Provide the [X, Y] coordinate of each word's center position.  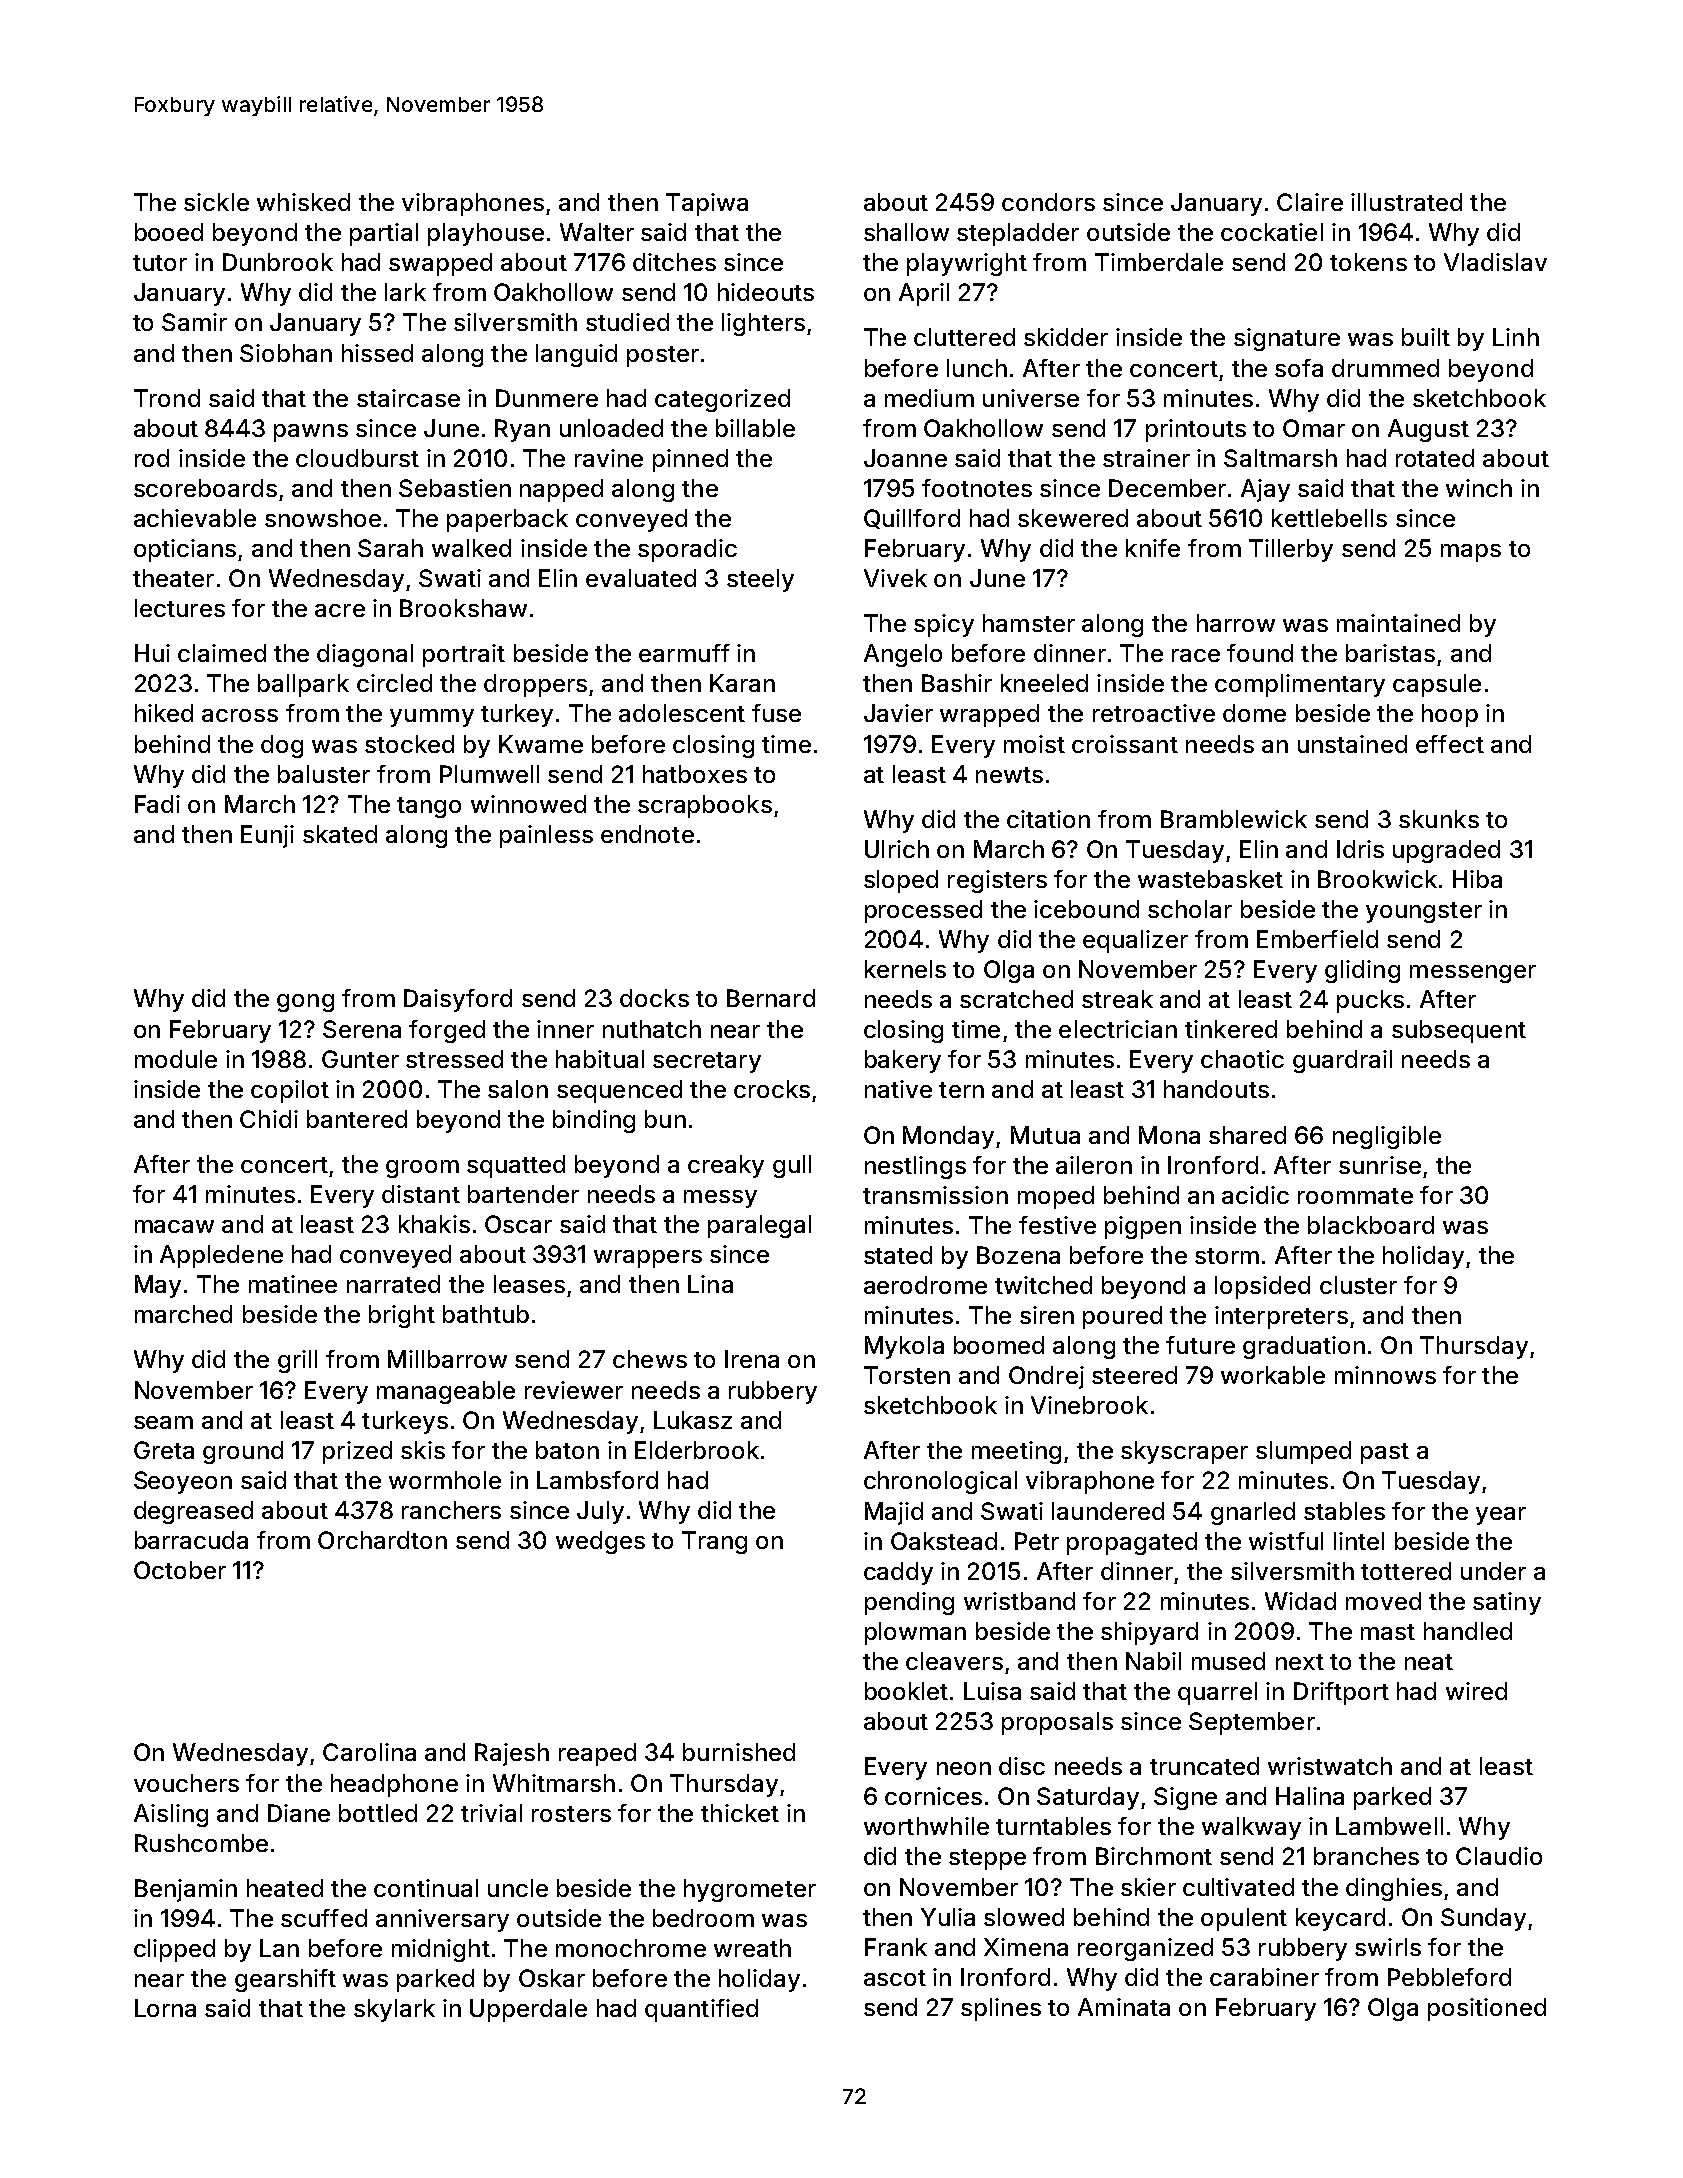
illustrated [1406, 202]
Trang [714, 1542]
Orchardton [382, 1540]
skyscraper [1184, 1452]
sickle [216, 202]
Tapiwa [707, 204]
